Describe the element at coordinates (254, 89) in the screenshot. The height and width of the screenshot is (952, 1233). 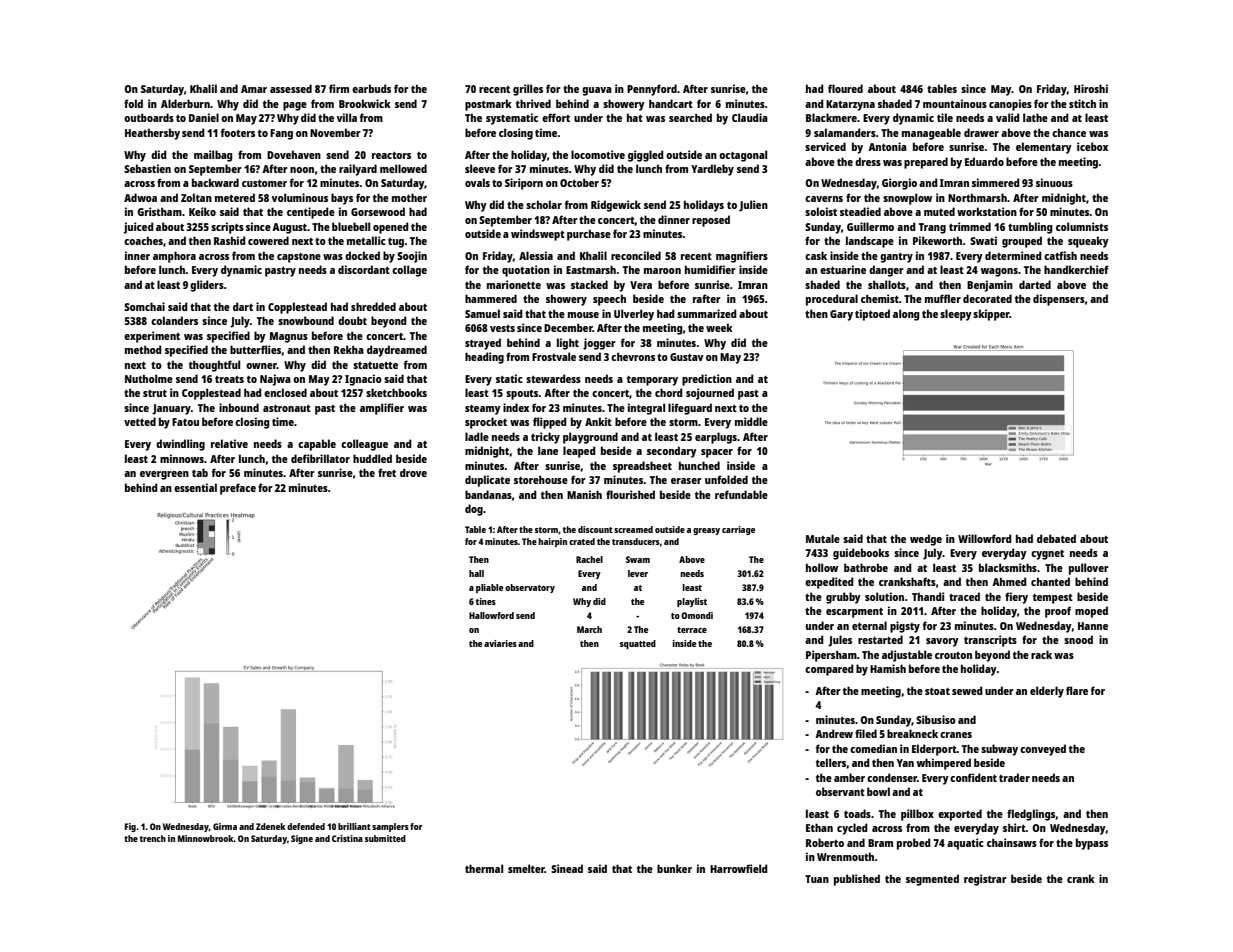
I see `Amar` at that location.
